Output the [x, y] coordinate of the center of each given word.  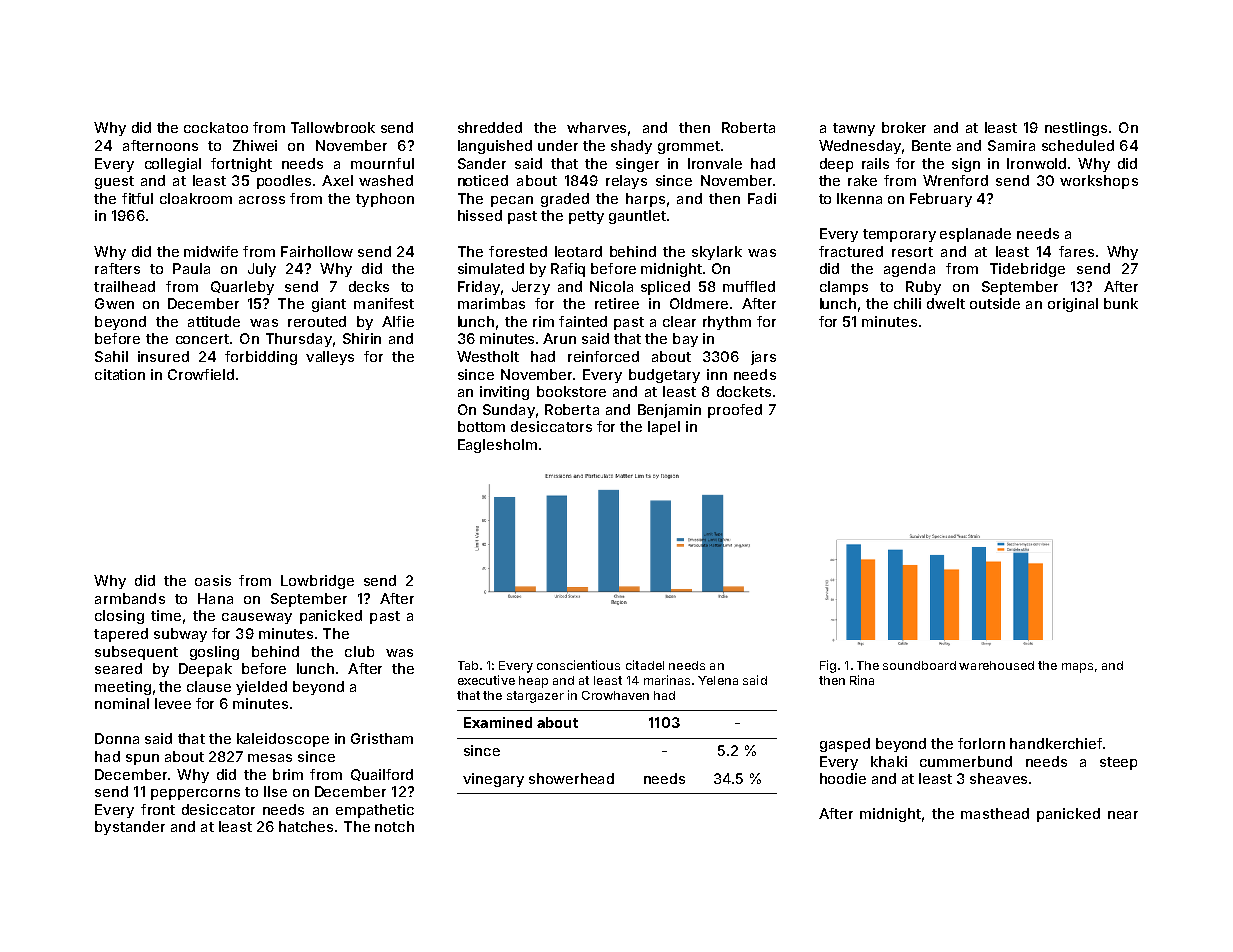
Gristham [382, 738]
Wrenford [955, 180]
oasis [213, 580]
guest [114, 182]
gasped [845, 745]
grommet [689, 147]
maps [1077, 668]
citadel [645, 665]
